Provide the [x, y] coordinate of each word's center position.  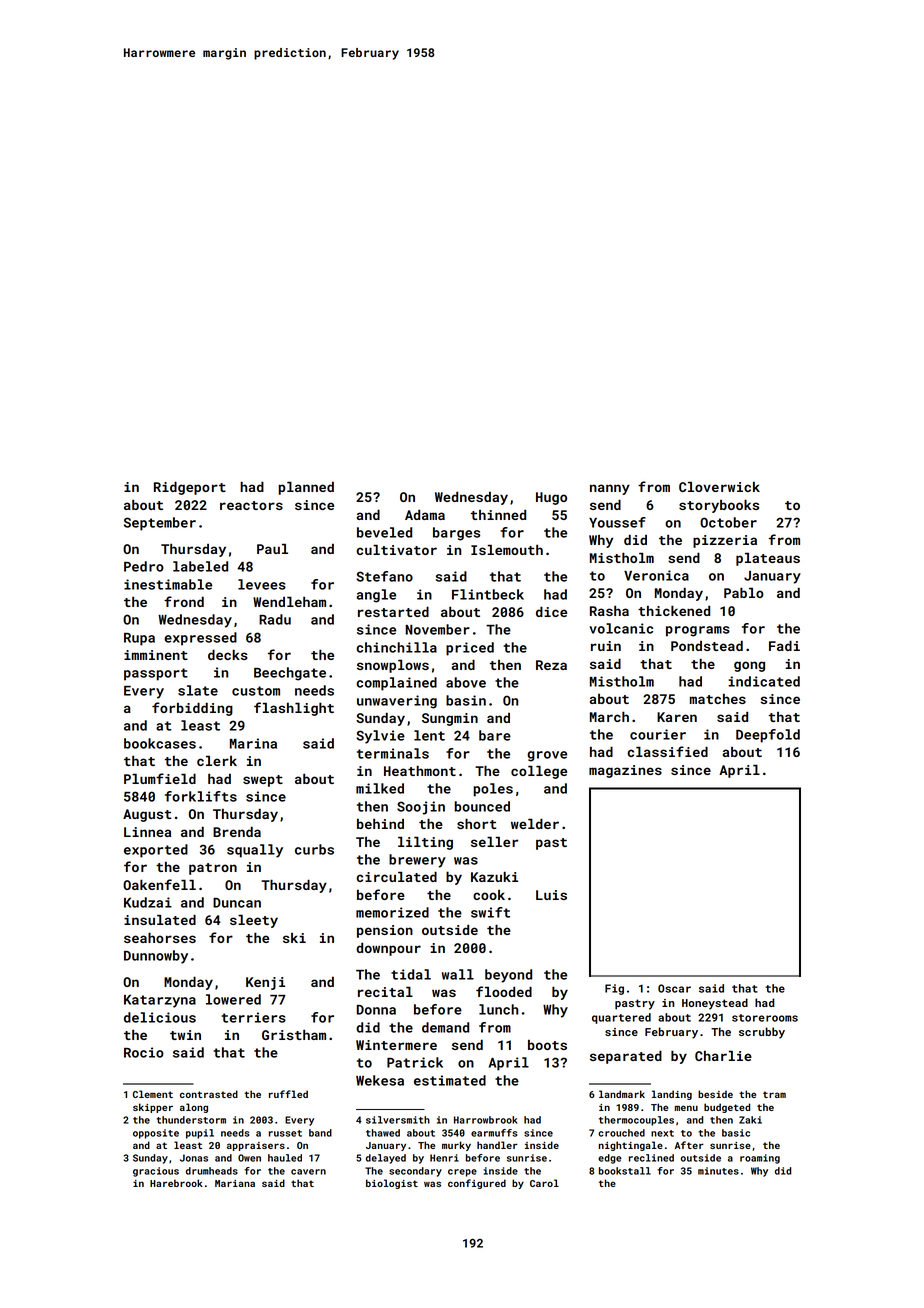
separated [626, 1057]
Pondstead [707, 645]
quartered [621, 1018]
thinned [498, 514]
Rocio [144, 1052]
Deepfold [768, 736]
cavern [308, 1172]
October [728, 522]
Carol [544, 1183]
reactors [251, 505]
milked [380, 788]
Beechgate [290, 674]
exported [156, 851]
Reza [551, 665]
